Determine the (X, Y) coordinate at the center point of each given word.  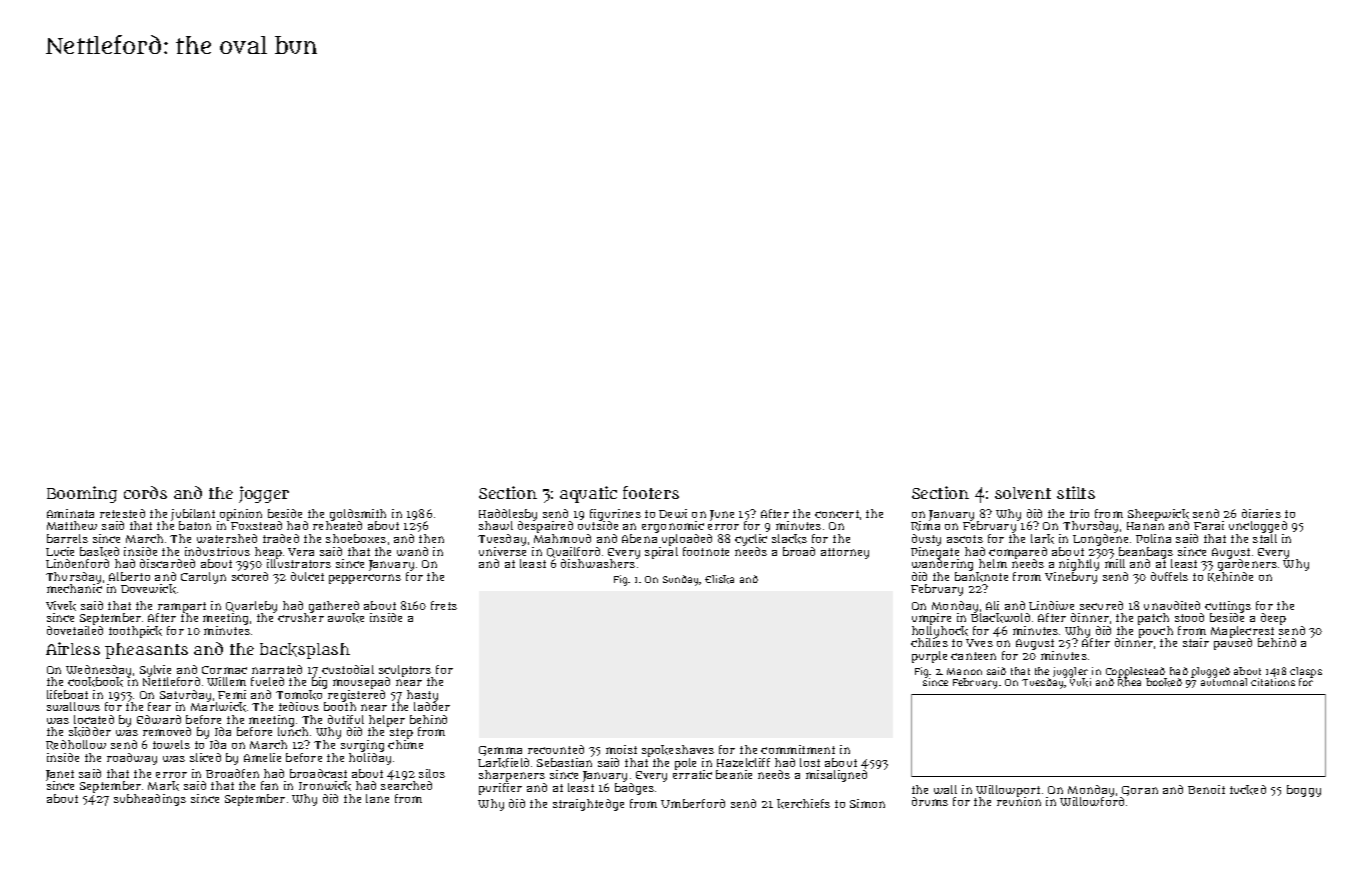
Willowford (1092, 801)
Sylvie (155, 671)
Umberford (693, 803)
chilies (929, 642)
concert (837, 514)
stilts (1076, 492)
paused (1233, 644)
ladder (432, 706)
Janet (60, 776)
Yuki (1080, 682)
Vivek (61, 606)
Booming (82, 494)
